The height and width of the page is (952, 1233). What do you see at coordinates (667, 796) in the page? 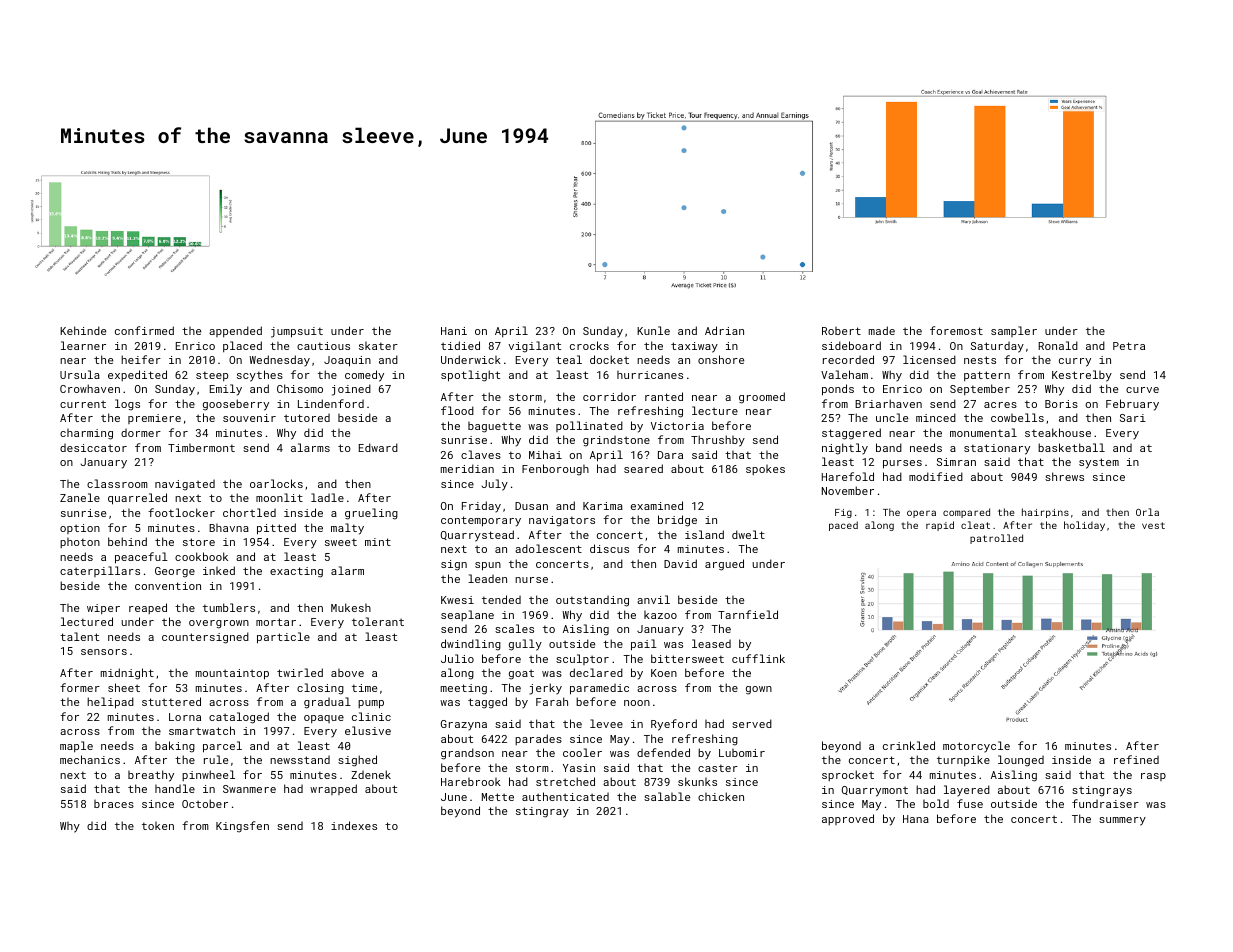
I see `salable` at bounding box center [667, 796].
